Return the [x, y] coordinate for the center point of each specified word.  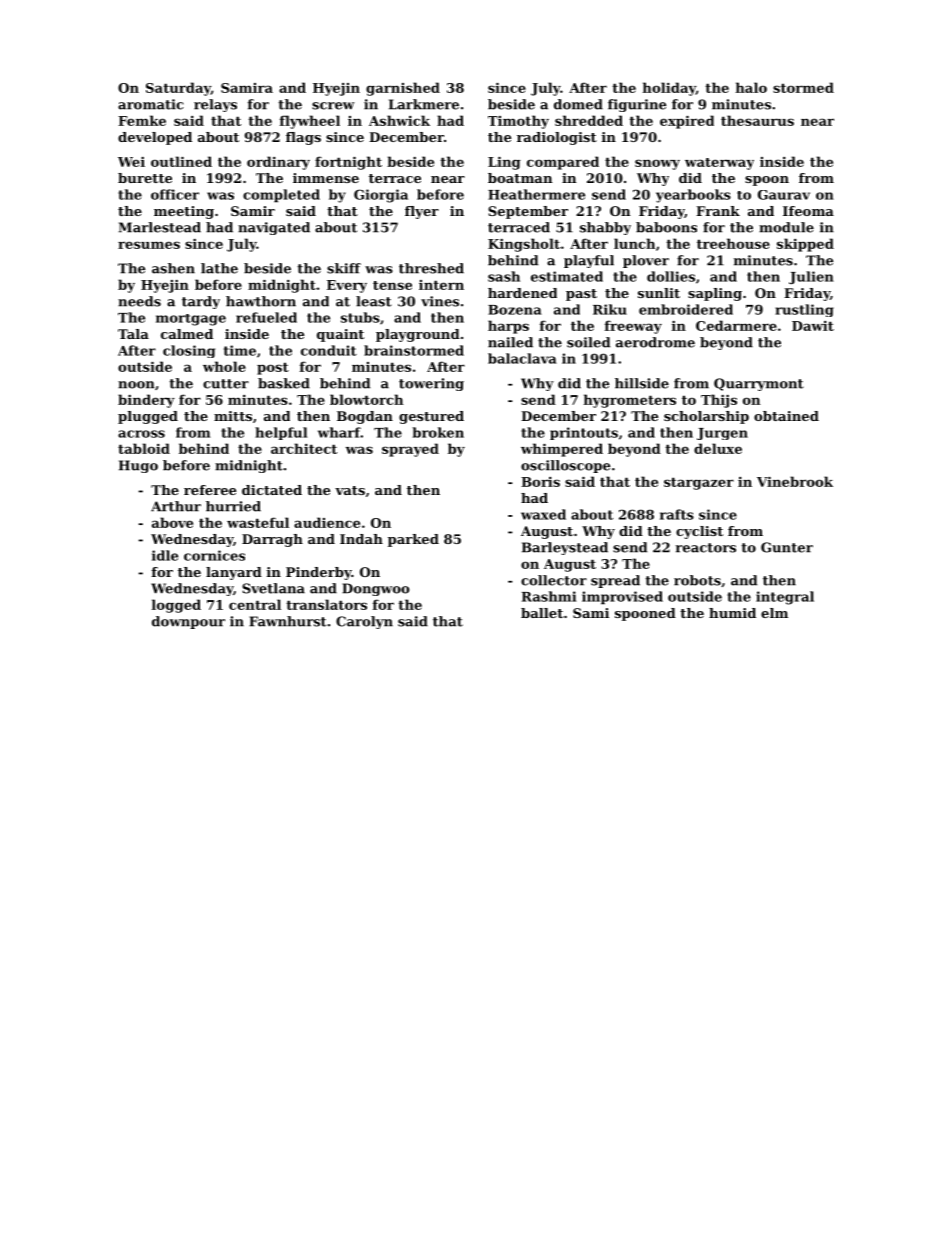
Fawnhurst [288, 621]
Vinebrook [795, 481]
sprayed [410, 450]
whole [224, 366]
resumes [149, 245]
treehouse [733, 243]
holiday [669, 89]
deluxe [718, 448]
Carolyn [364, 622]
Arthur [176, 506]
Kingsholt [524, 245]
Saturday [178, 89]
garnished [403, 89]
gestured [431, 417]
